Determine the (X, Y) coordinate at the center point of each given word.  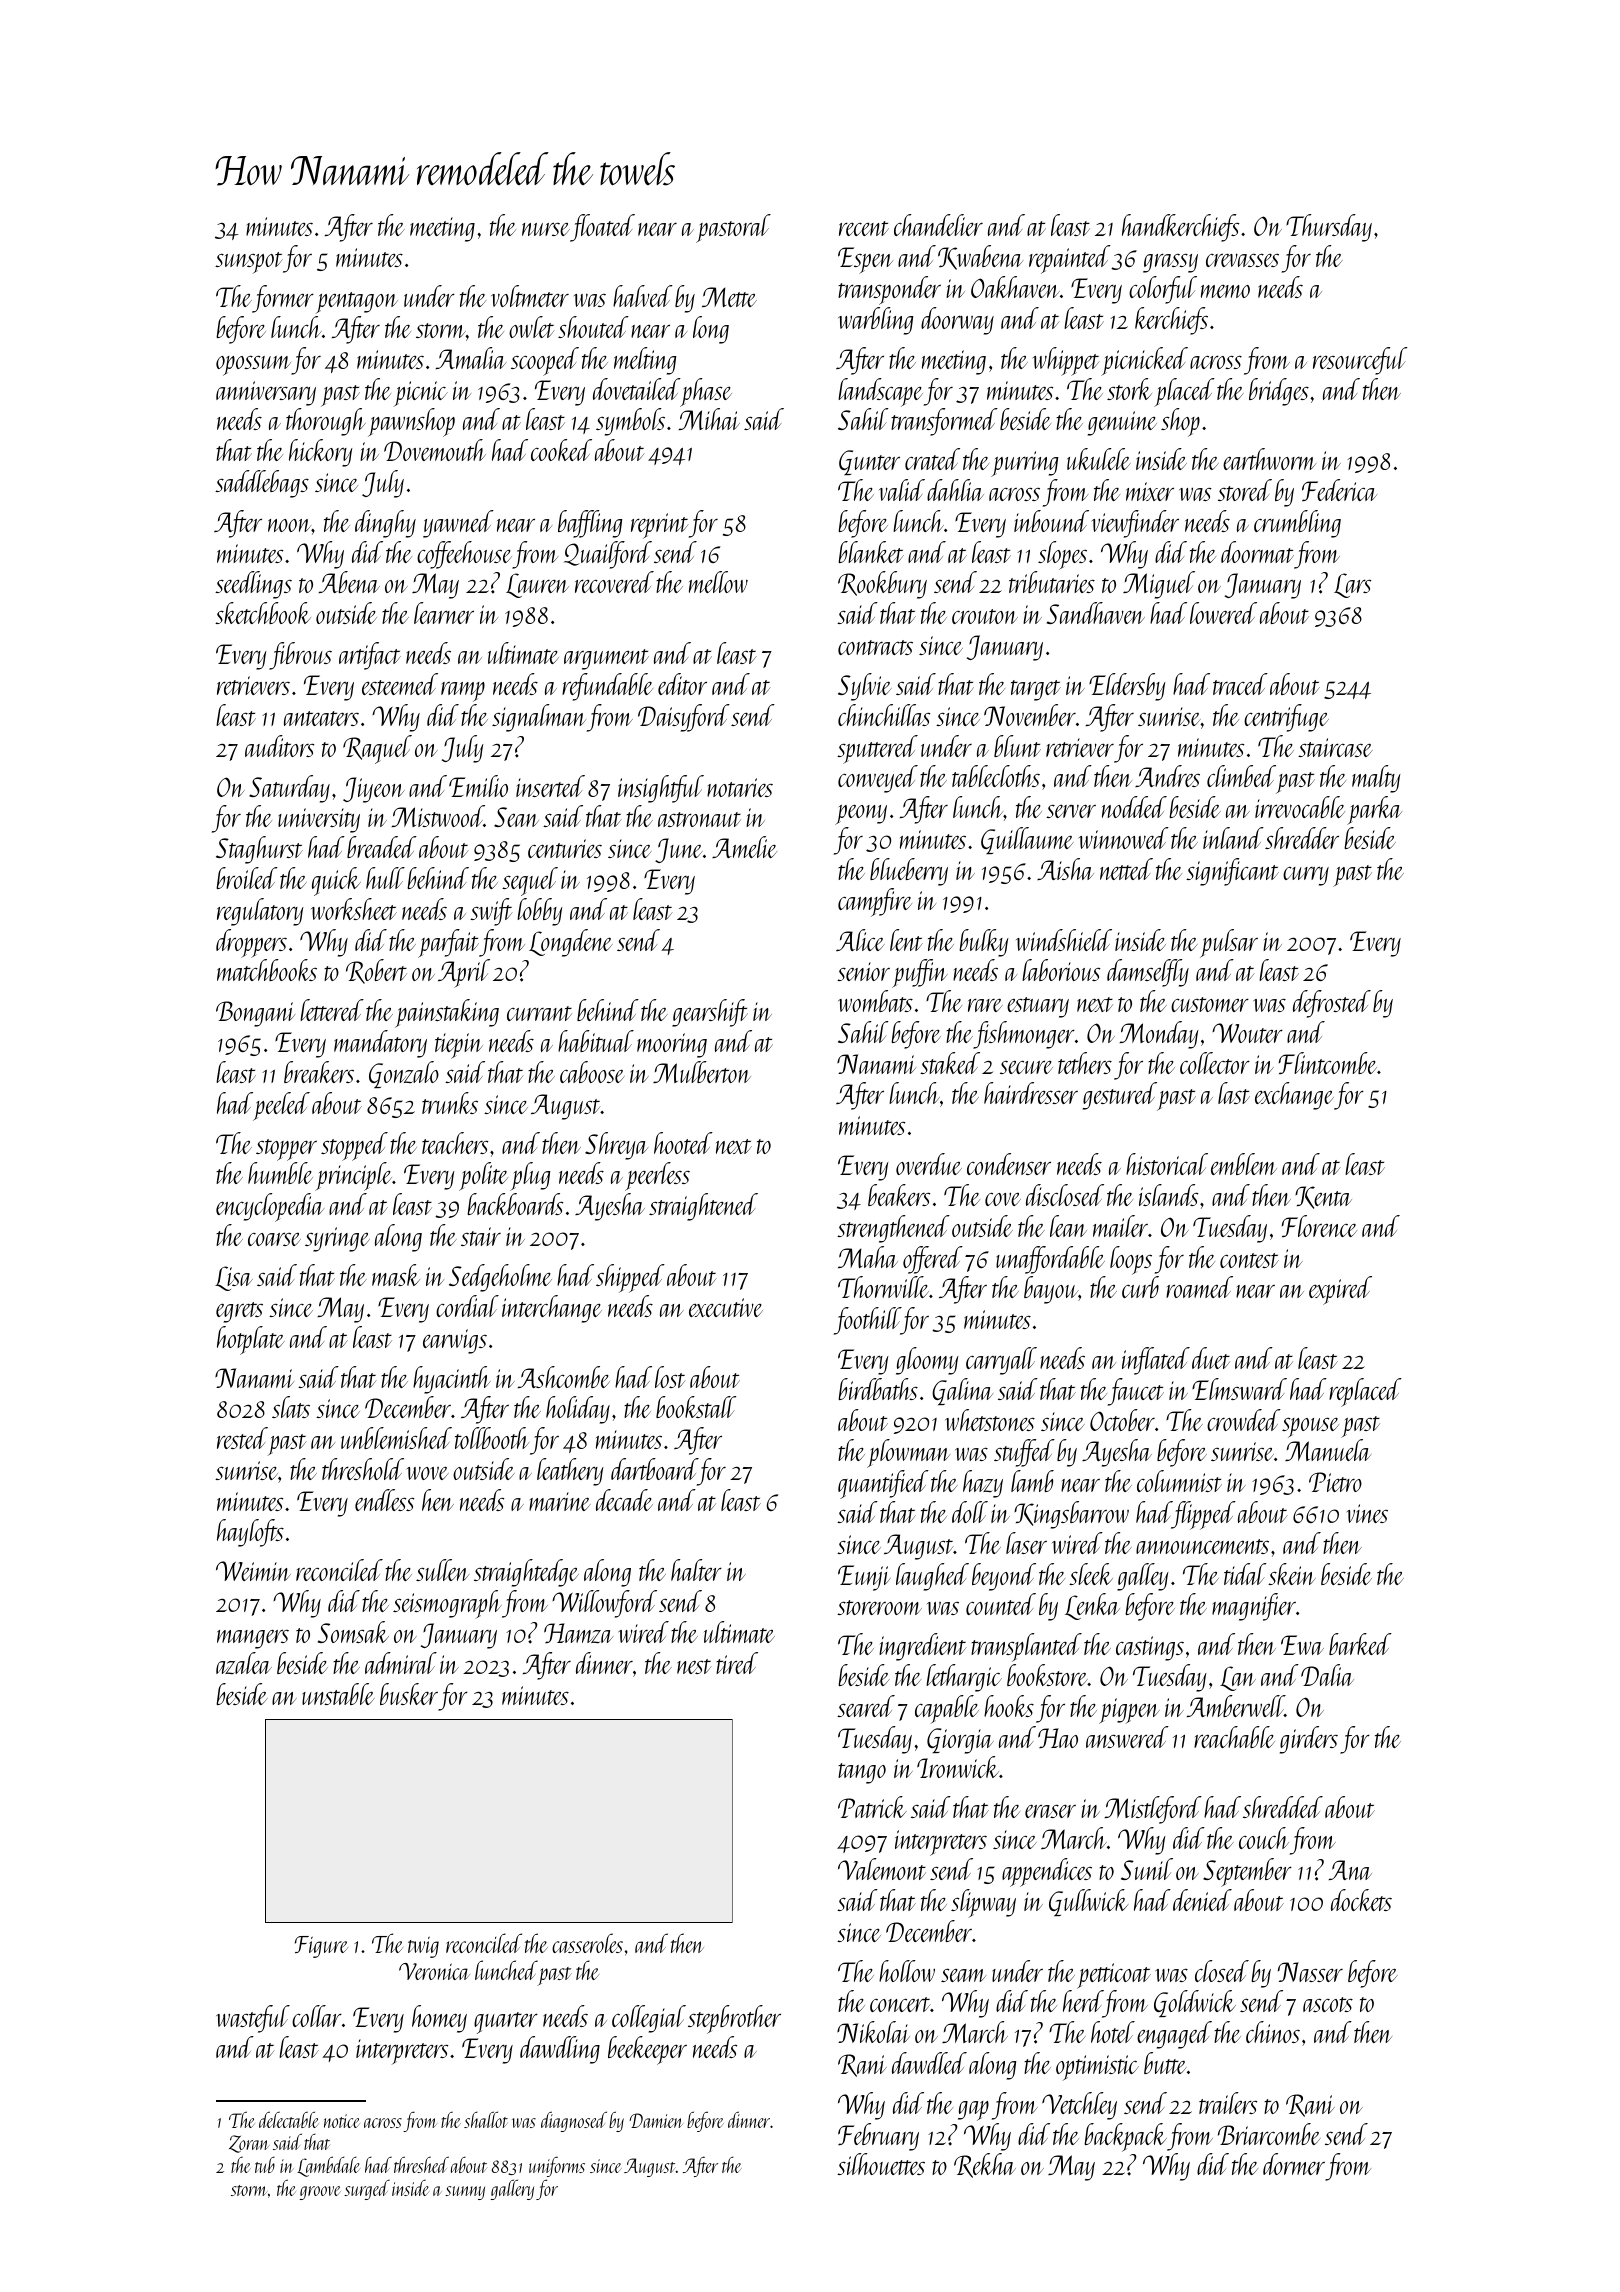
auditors (279, 746)
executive (726, 1307)
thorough (326, 422)
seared (866, 1706)
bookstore (1047, 1675)
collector (1215, 1063)
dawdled (929, 2063)
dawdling (560, 2050)
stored (1245, 490)
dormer (1294, 2164)
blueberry (909, 872)
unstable (338, 1694)
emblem (1244, 1164)
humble (280, 1173)
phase (706, 392)
